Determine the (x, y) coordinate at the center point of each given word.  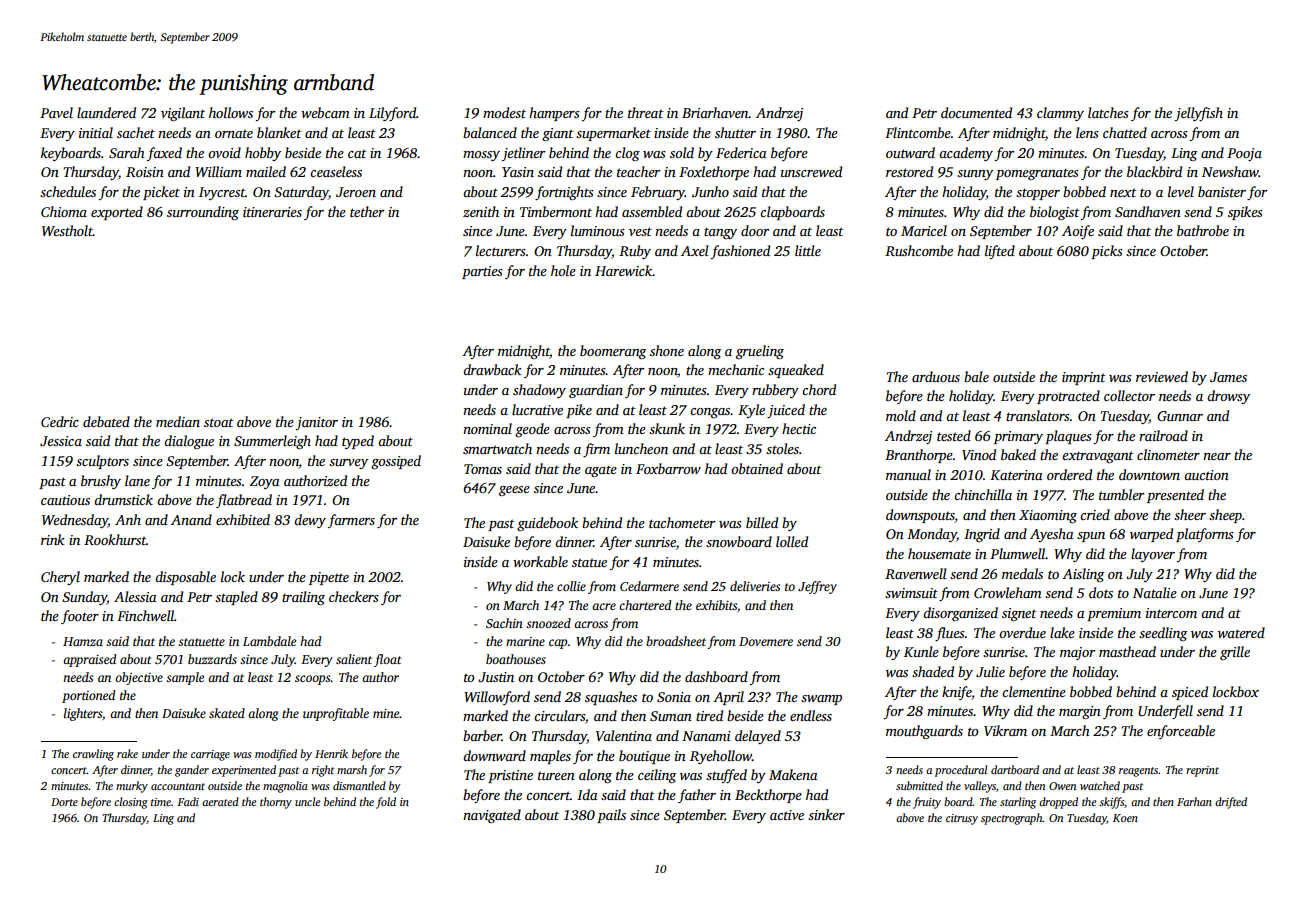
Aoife (1078, 232)
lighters (83, 714)
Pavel (56, 112)
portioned (89, 696)
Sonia (674, 697)
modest (504, 112)
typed (358, 442)
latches (1108, 112)
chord (819, 389)
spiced (1190, 693)
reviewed (1162, 376)
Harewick (623, 270)
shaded (933, 671)
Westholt (67, 230)
